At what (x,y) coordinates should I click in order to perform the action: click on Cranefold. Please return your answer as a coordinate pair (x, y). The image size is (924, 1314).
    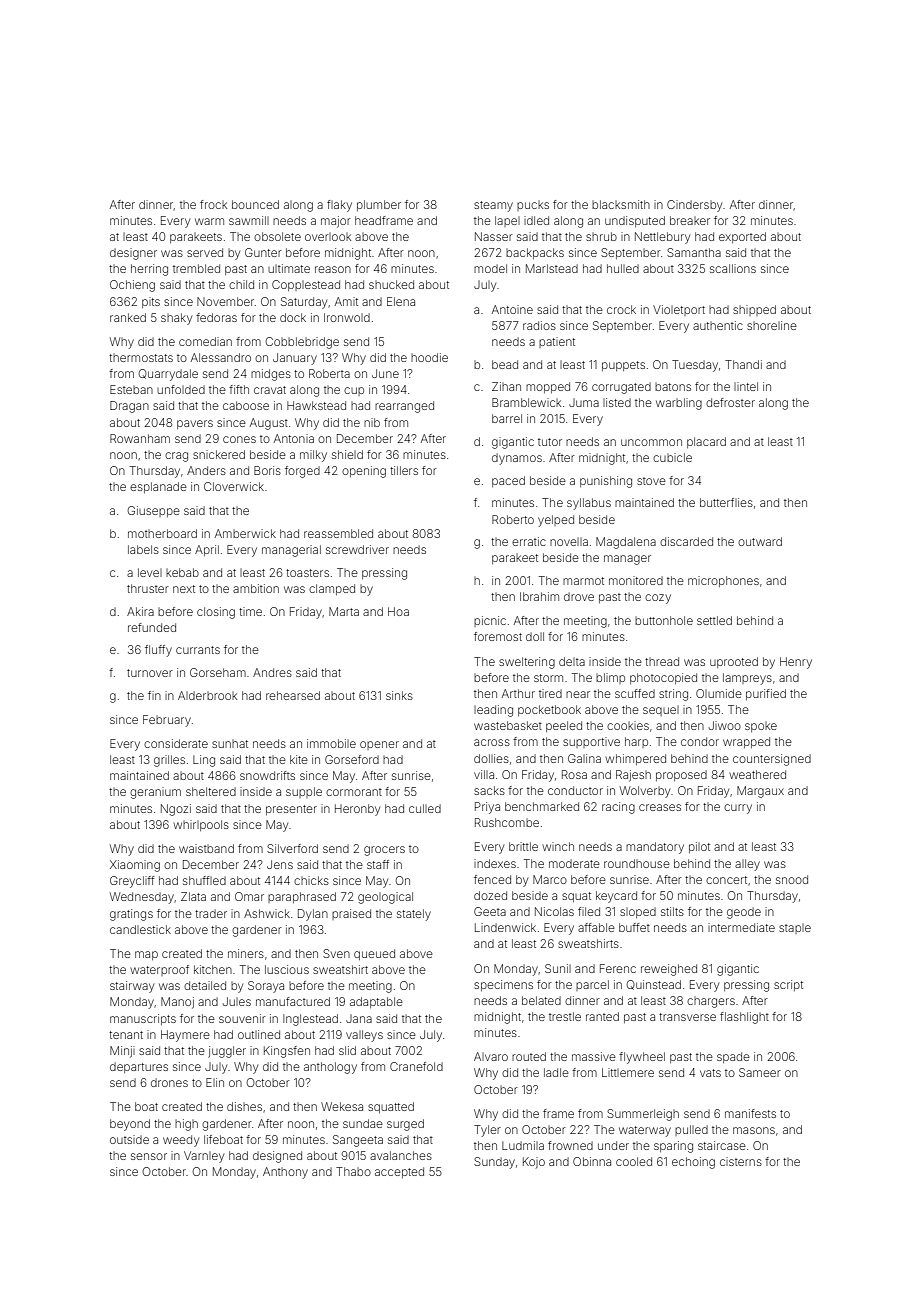
    Looking at the image, I should click on (416, 1066).
